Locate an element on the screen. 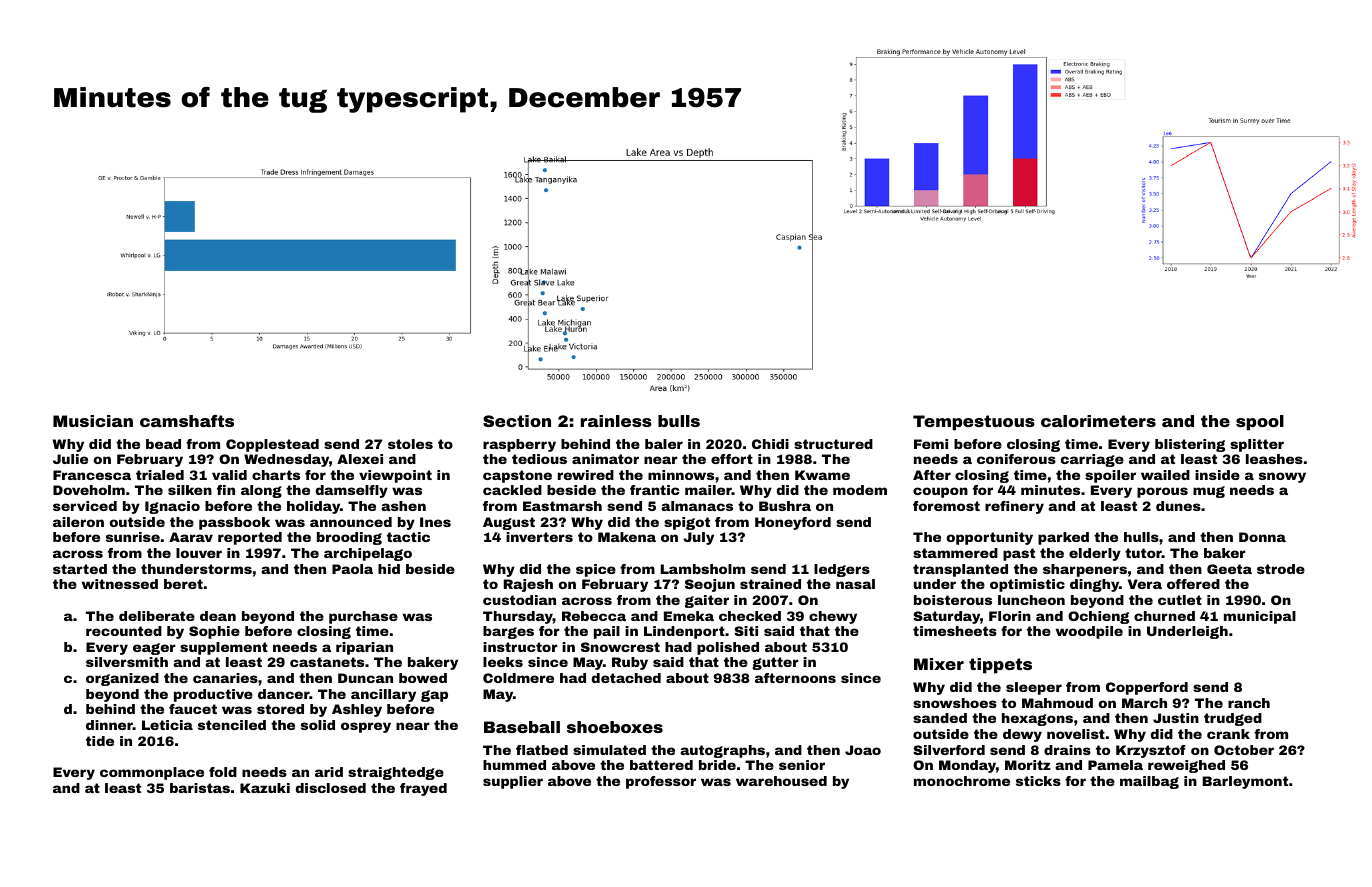  Section is located at coordinates (517, 421).
